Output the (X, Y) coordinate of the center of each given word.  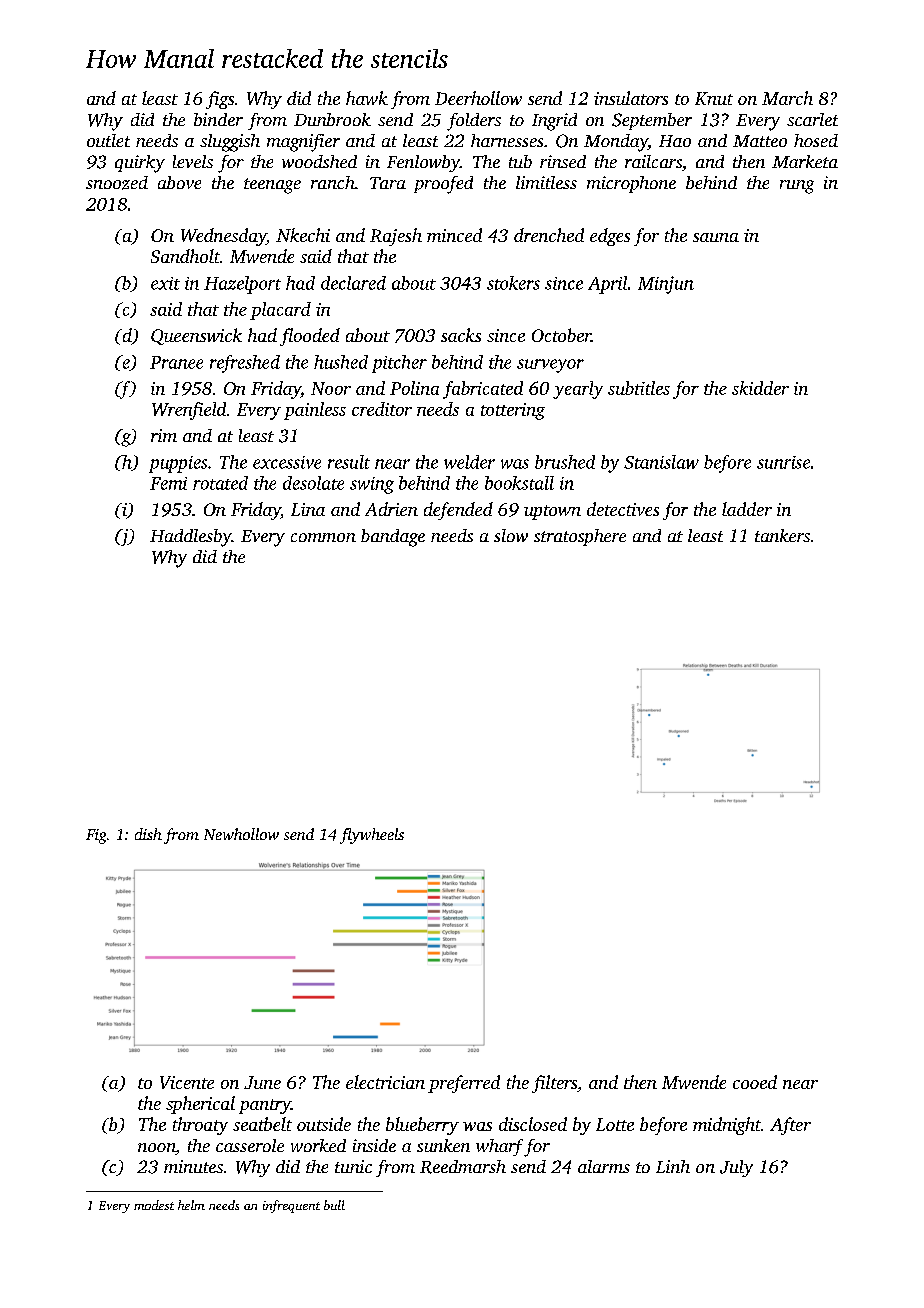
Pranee (176, 362)
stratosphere (580, 537)
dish (148, 834)
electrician (385, 1082)
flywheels (372, 836)
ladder (747, 509)
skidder (760, 388)
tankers (782, 535)
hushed (341, 362)
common (323, 537)
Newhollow (241, 834)
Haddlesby (190, 538)
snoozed (117, 183)
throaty (200, 1126)
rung (797, 187)
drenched (549, 235)
